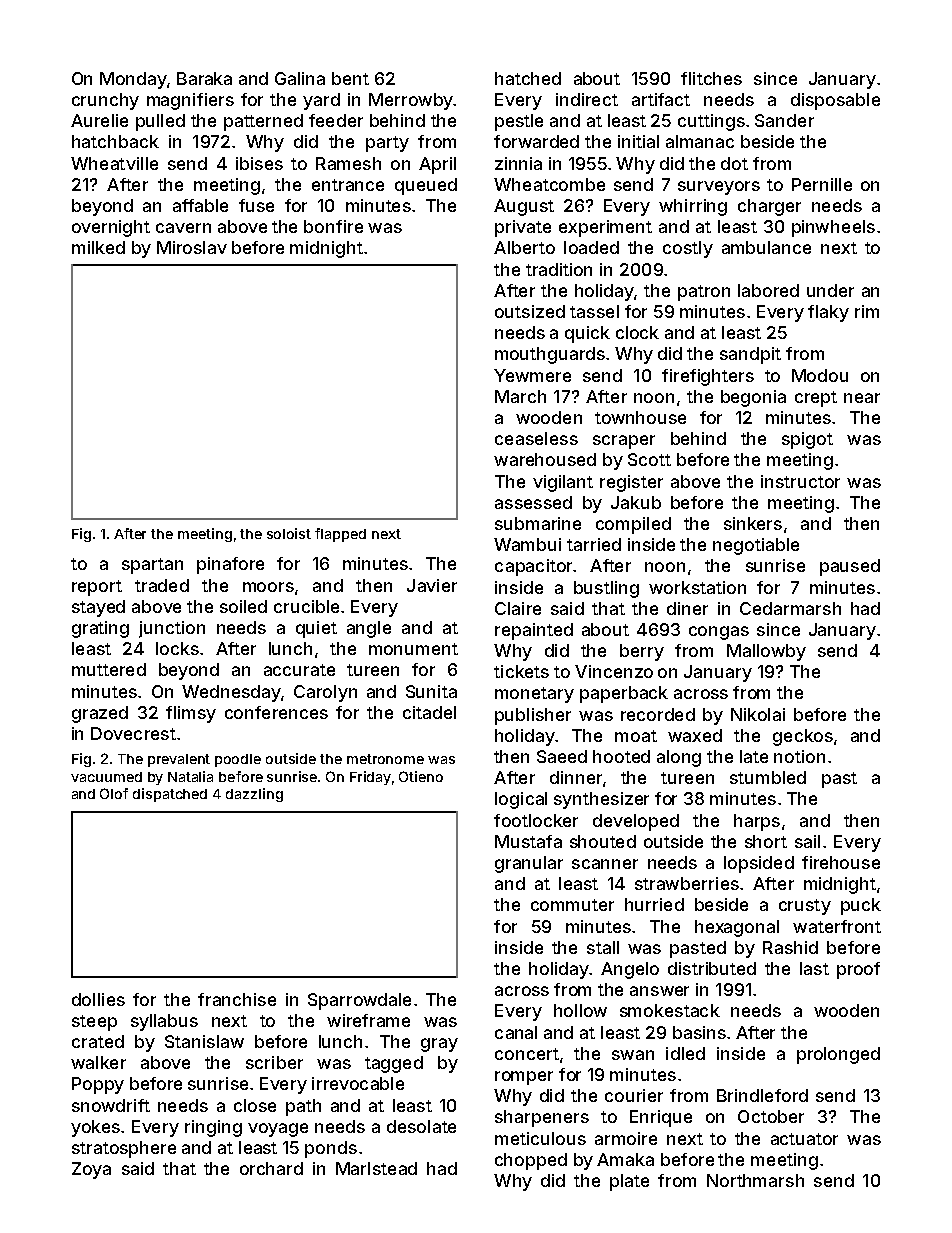 The image size is (952, 1233). I want to click on dispatched, so click(170, 795).
